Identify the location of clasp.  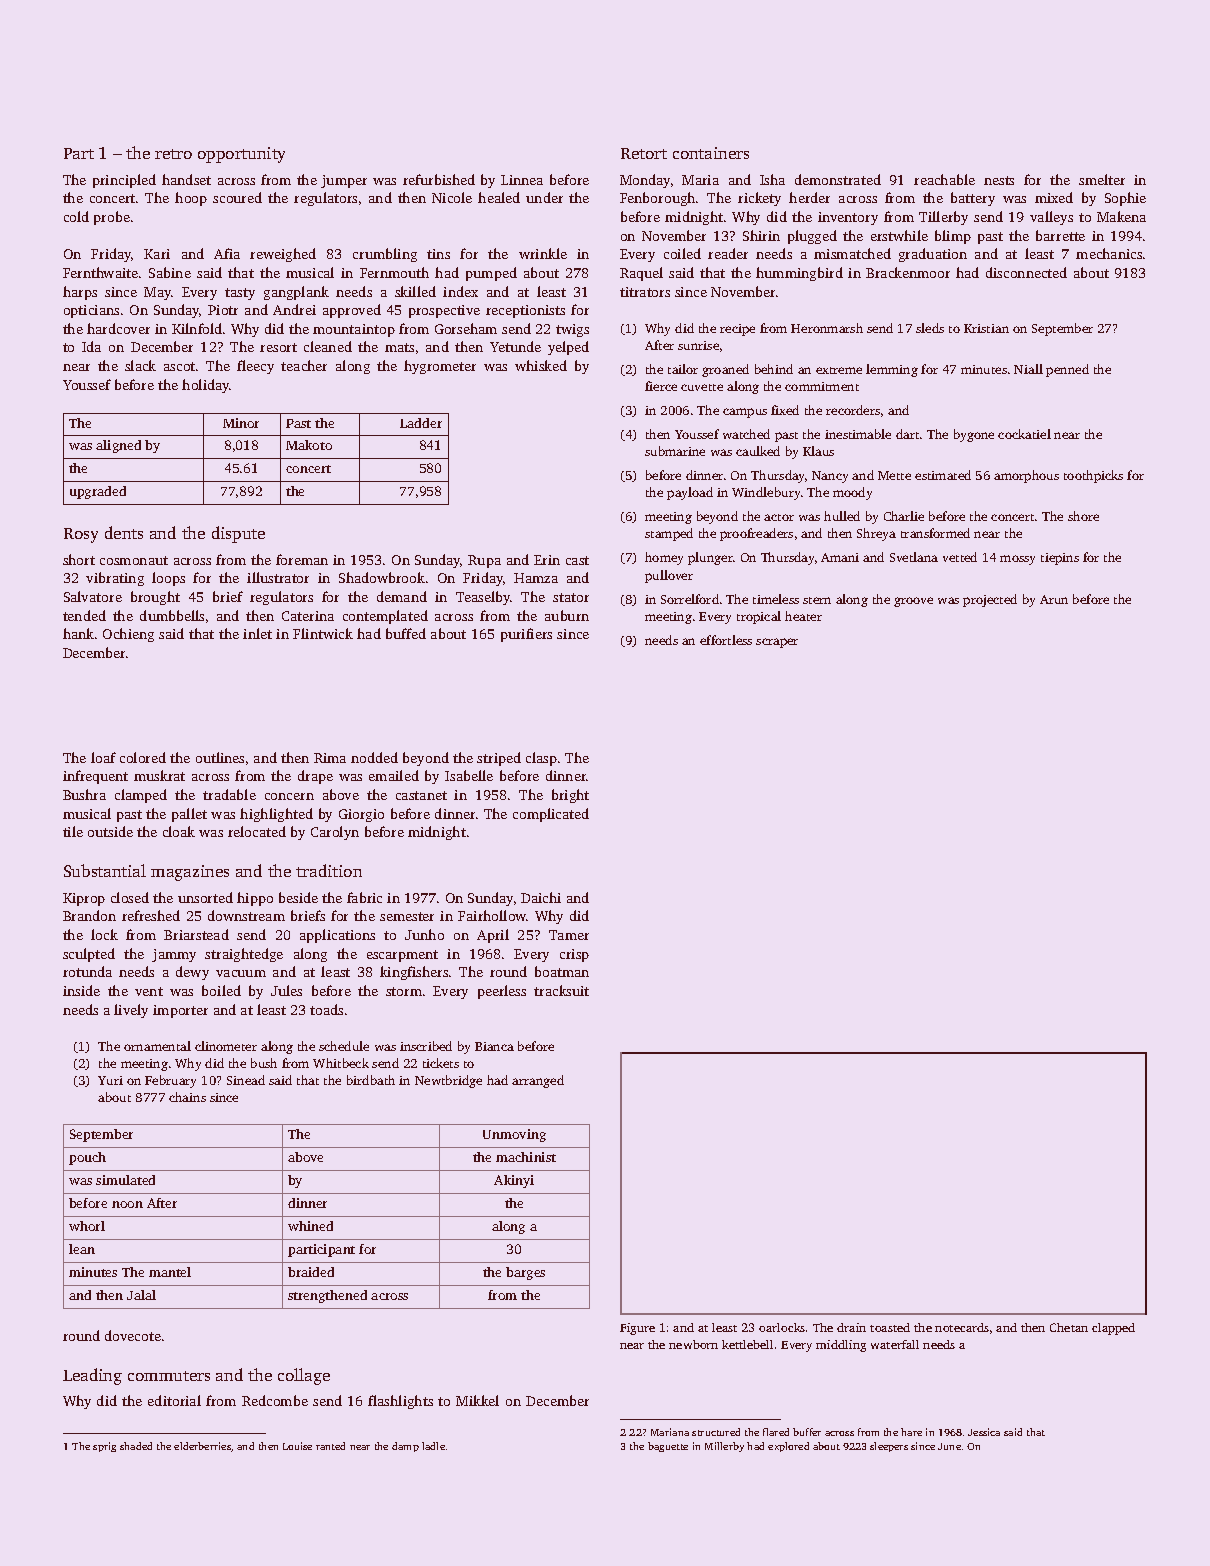
(541, 759).
